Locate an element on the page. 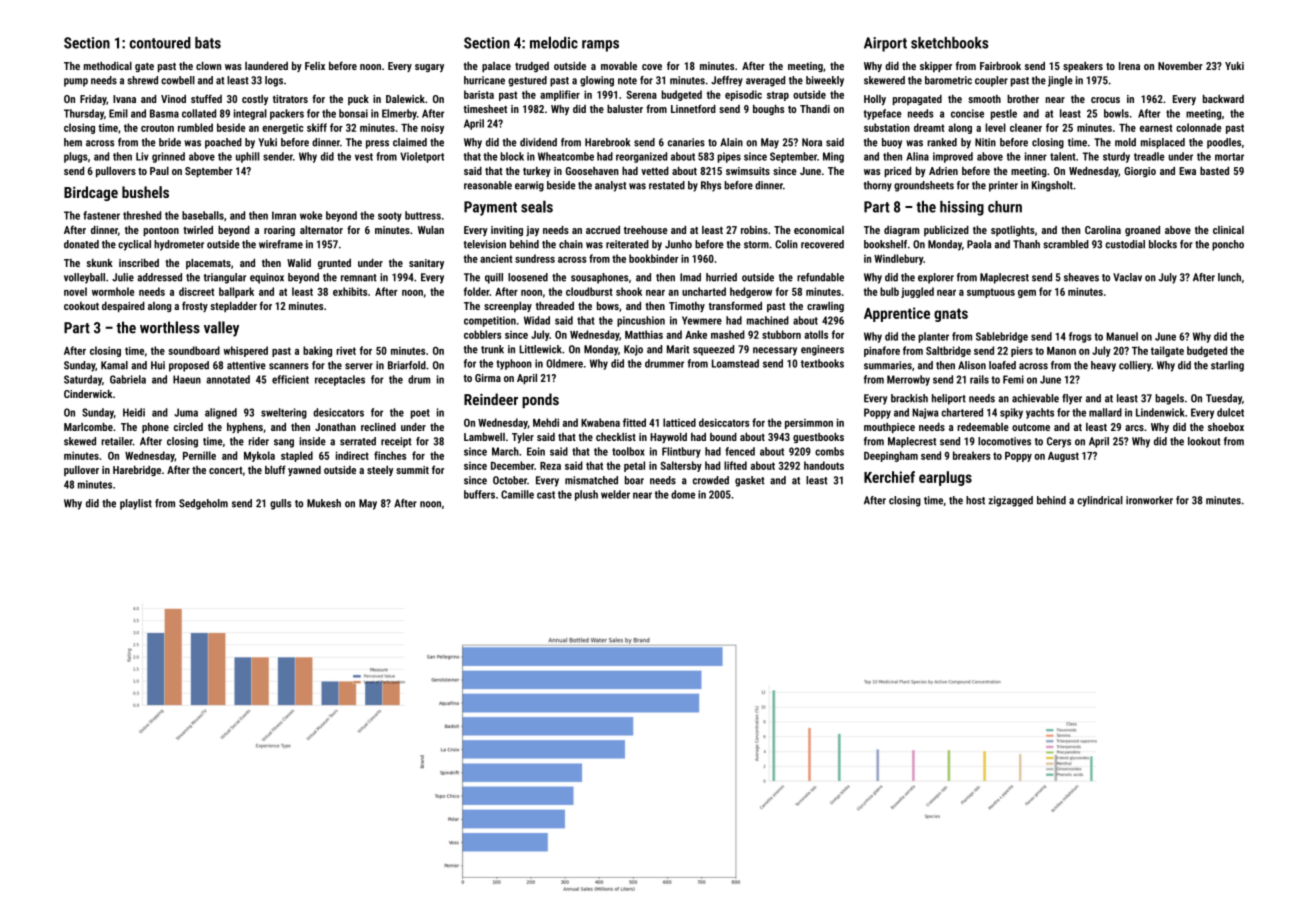 The height and width of the document is (924, 1308). Harebridge is located at coordinates (137, 471).
